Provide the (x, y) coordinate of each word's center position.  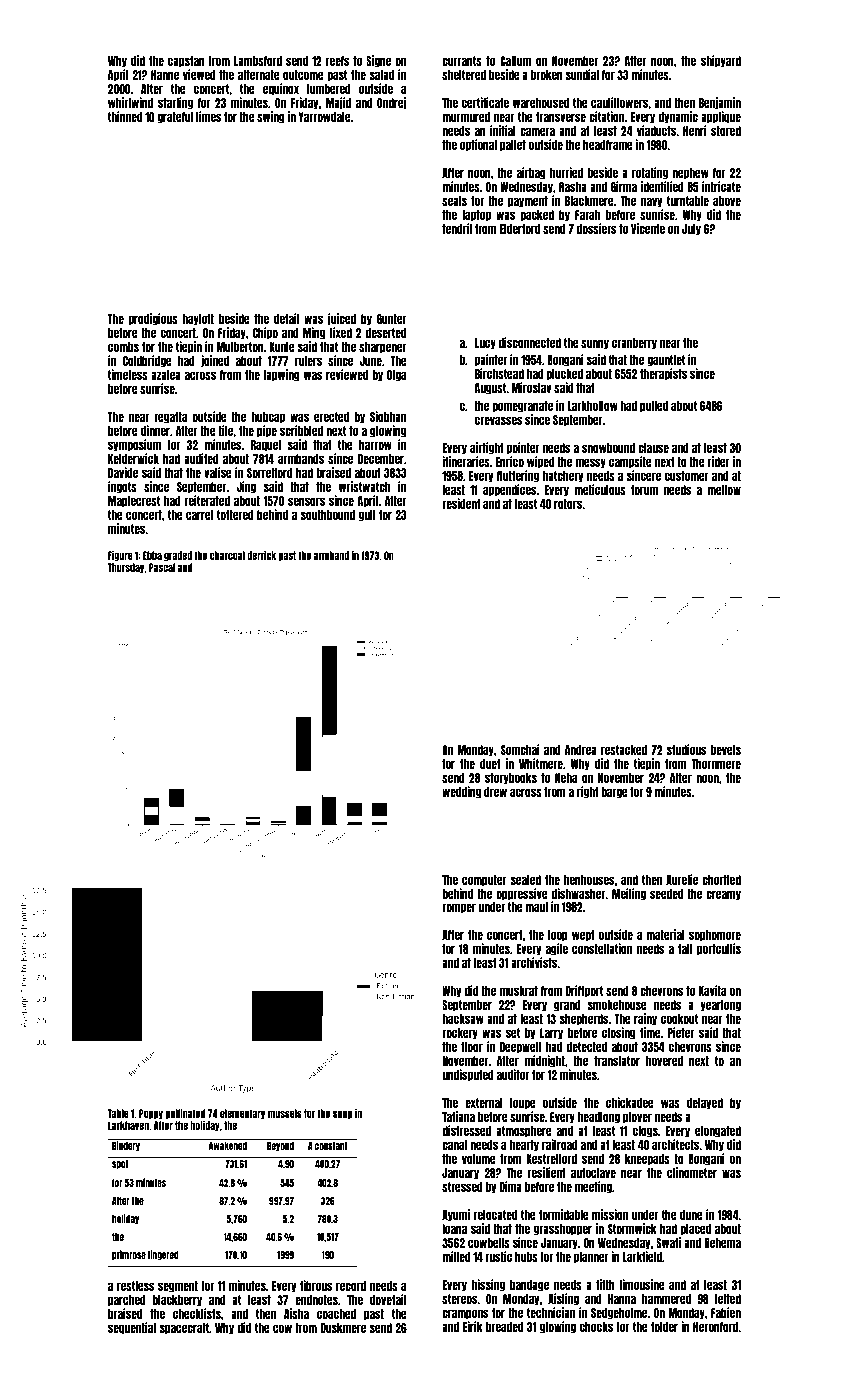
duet (490, 764)
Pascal (162, 567)
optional (478, 145)
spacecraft (184, 1329)
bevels (726, 750)
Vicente (648, 228)
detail (286, 318)
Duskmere (343, 1328)
